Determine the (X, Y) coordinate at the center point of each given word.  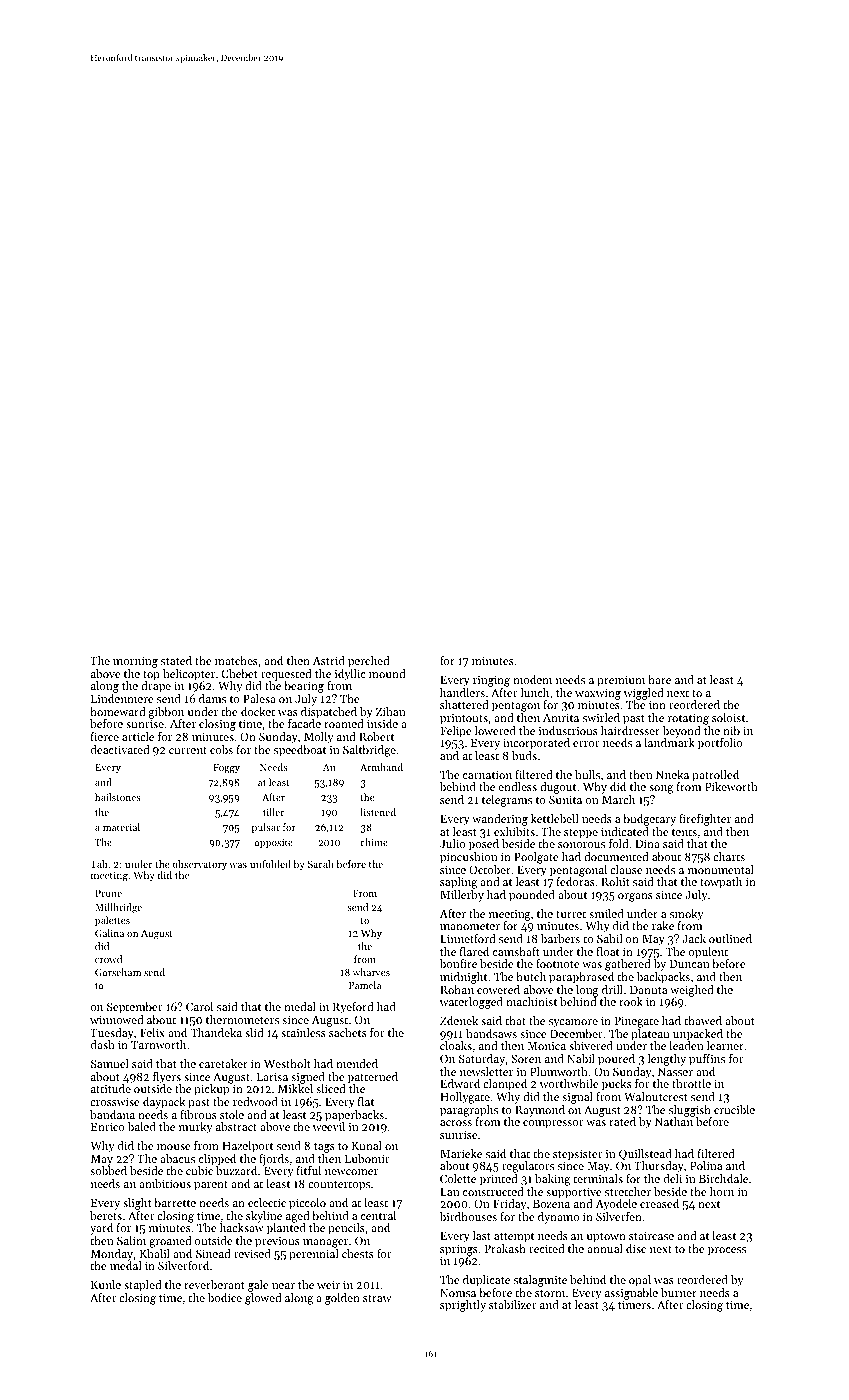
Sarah (321, 864)
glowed (263, 1299)
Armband (381, 767)
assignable (631, 1294)
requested (286, 675)
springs (459, 1250)
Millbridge (118, 908)
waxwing (598, 694)
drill (612, 989)
